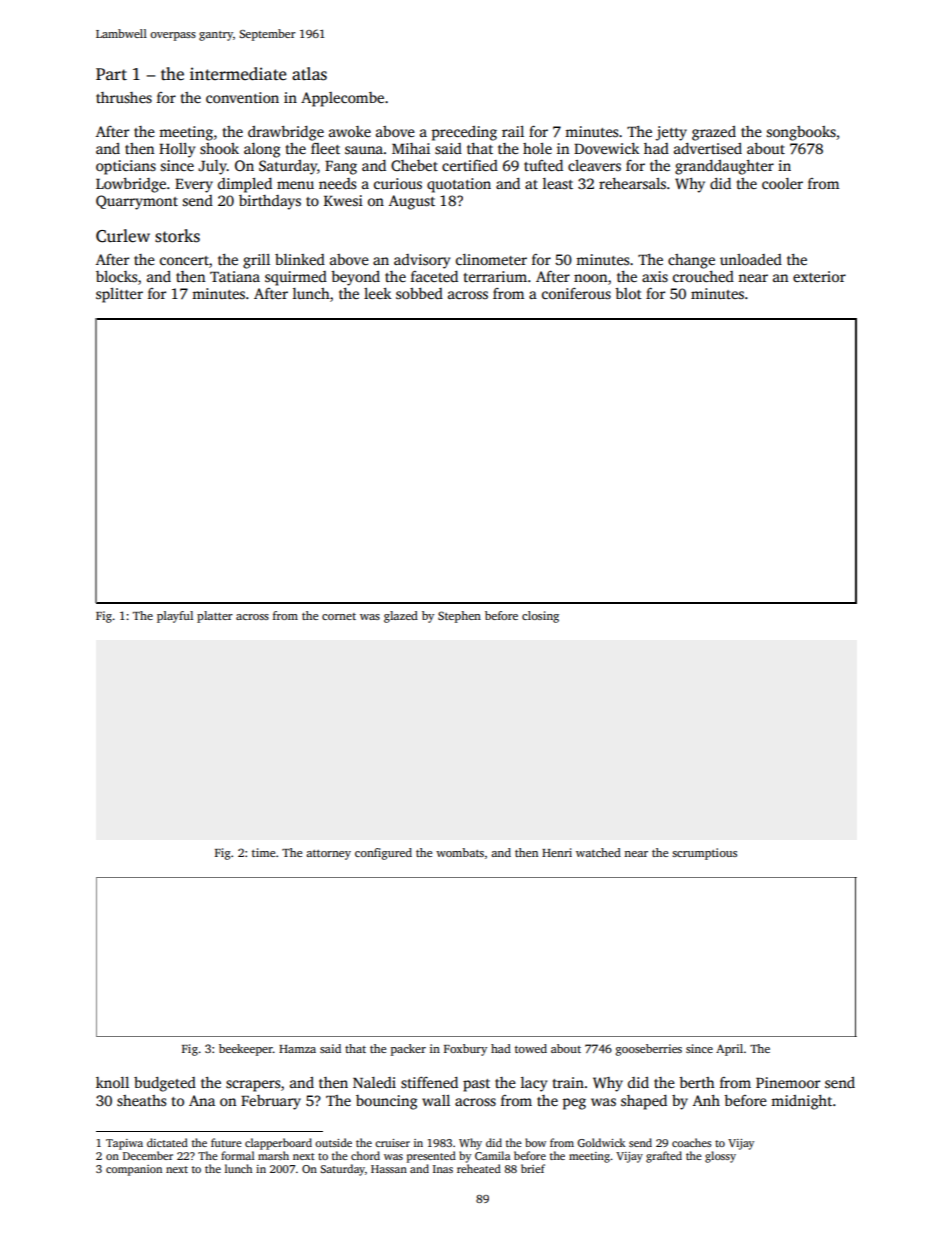  I want to click on glazed, so click(401, 617).
